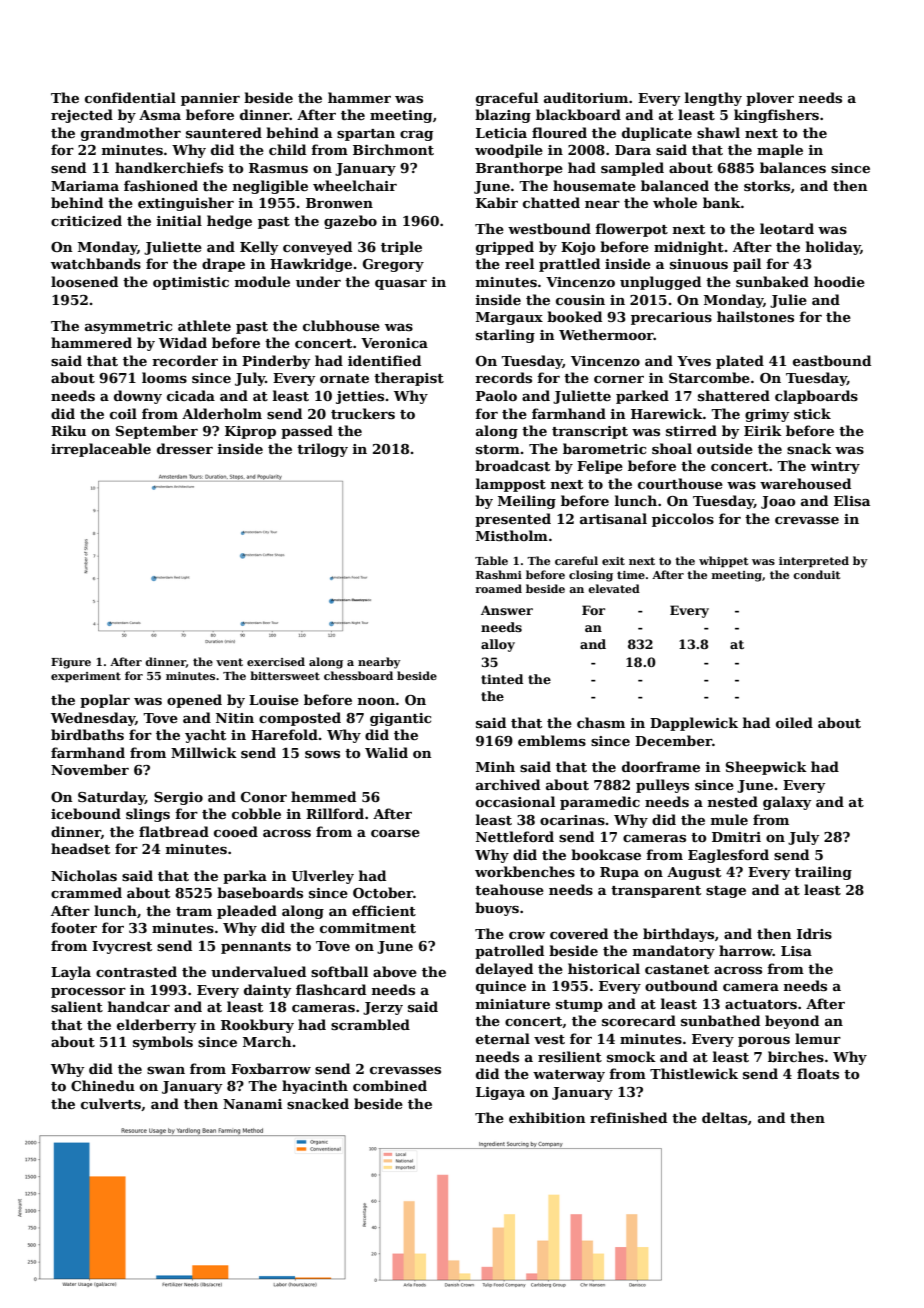 This document has height=1308, width=924. Describe the element at coordinates (839, 281) in the document. I see `hoodie` at that location.
